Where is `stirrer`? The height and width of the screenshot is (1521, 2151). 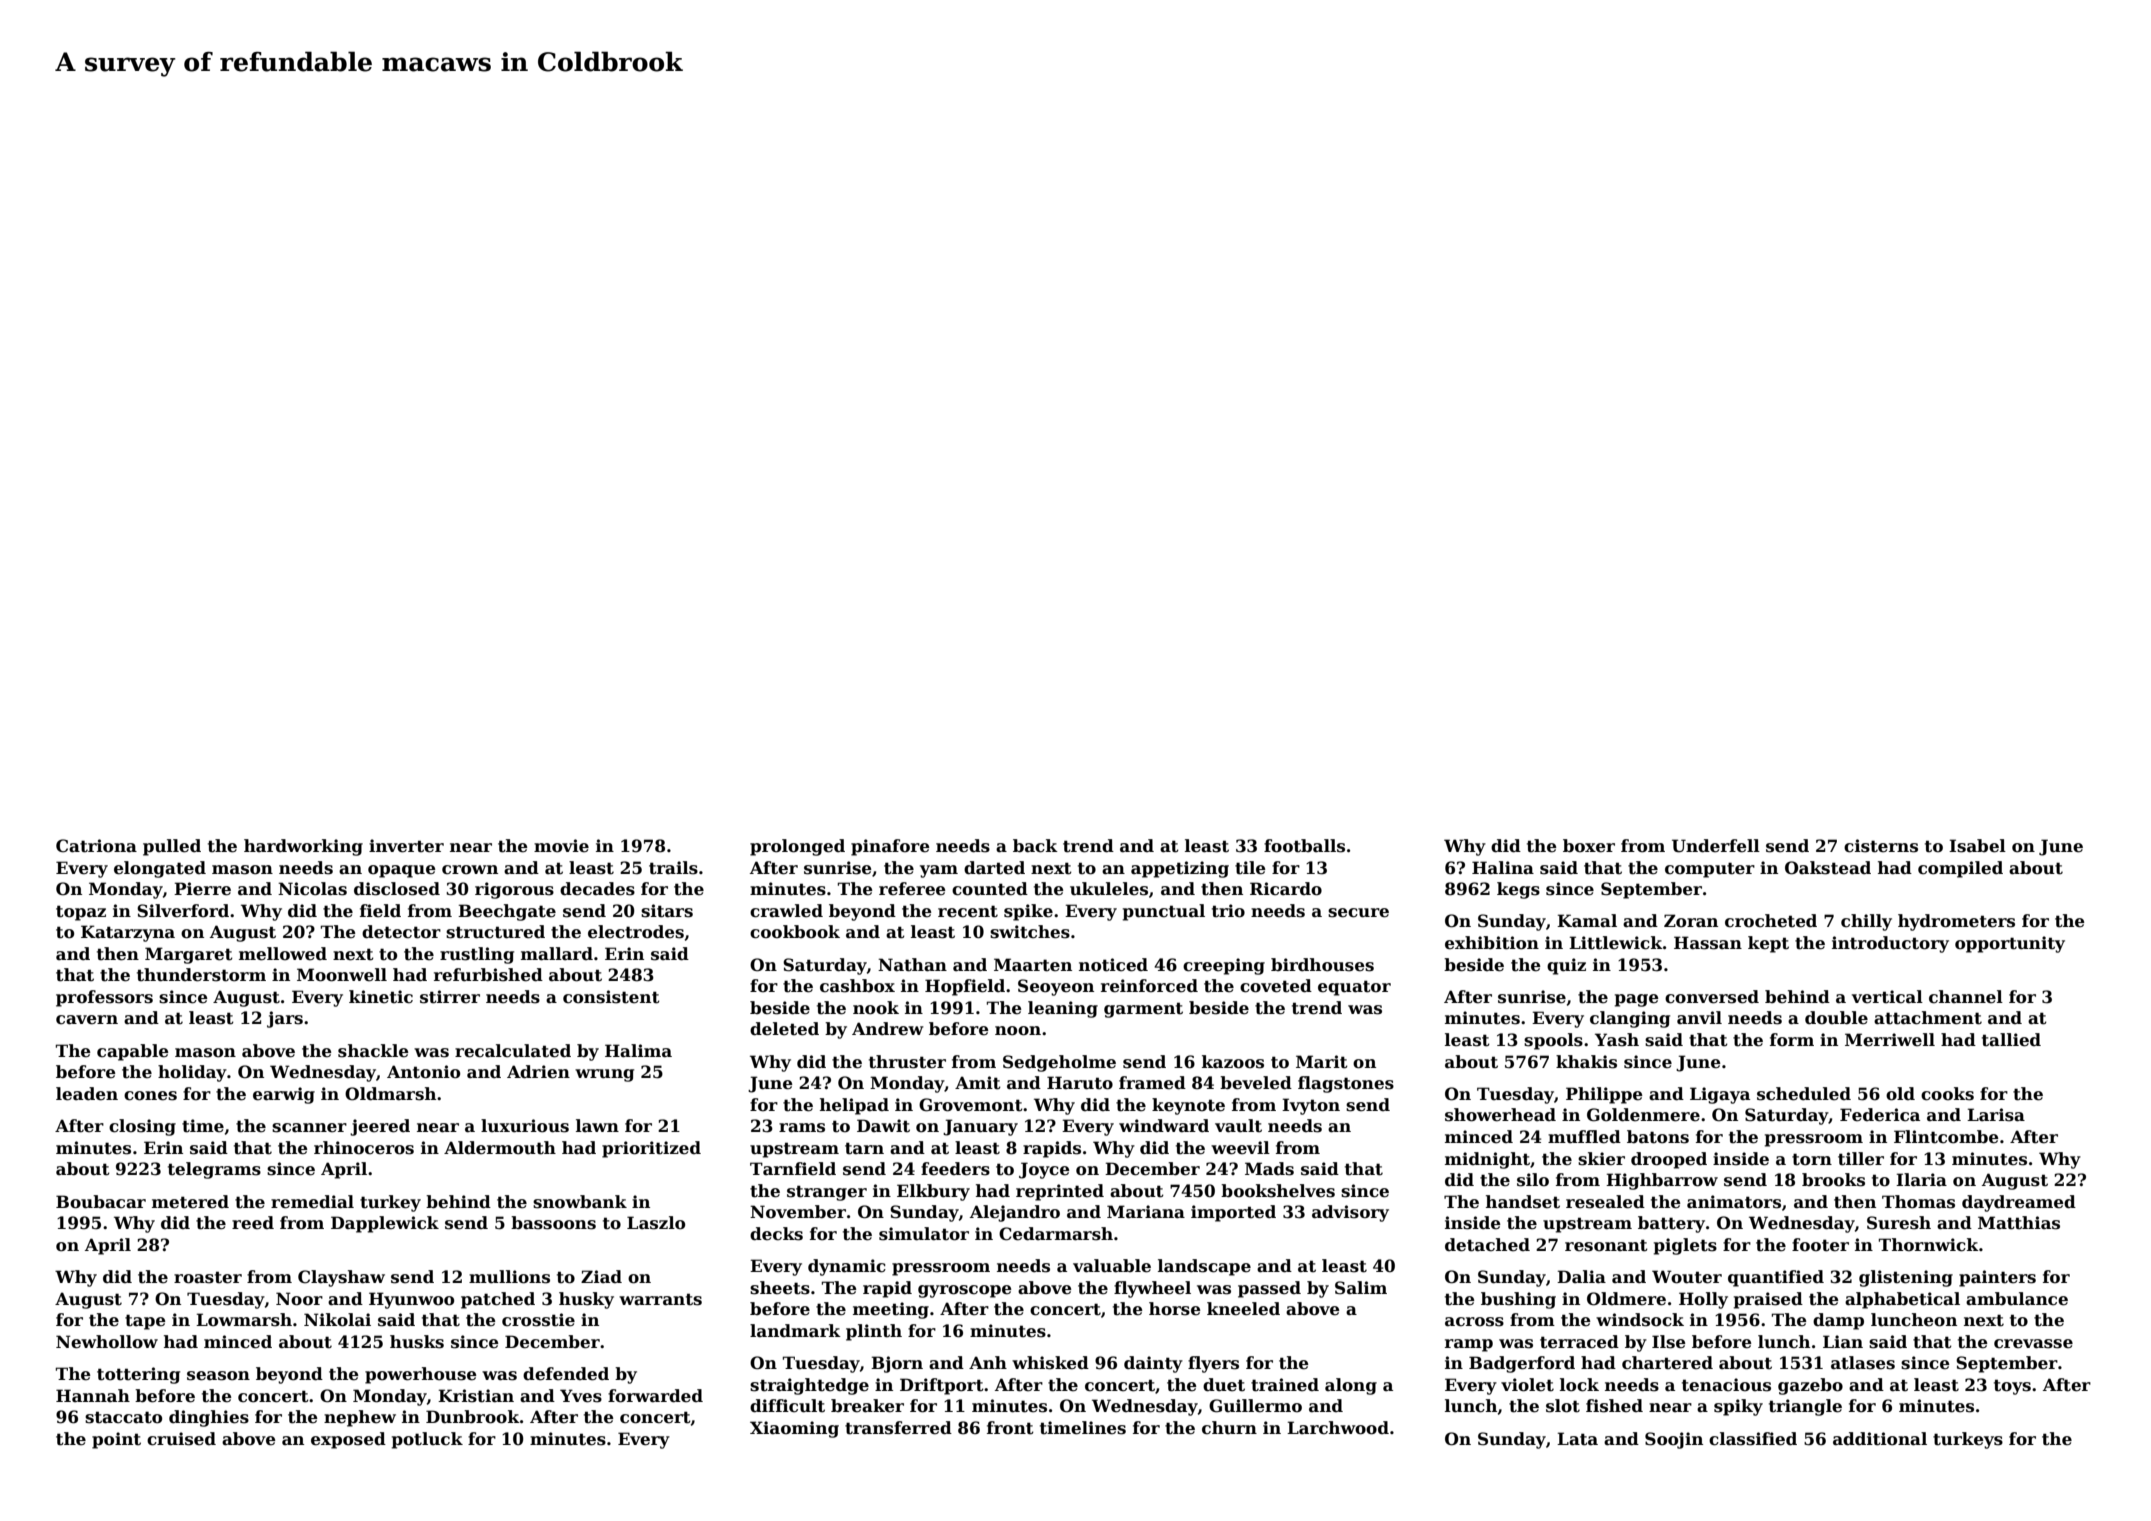 stirrer is located at coordinates (450, 997).
